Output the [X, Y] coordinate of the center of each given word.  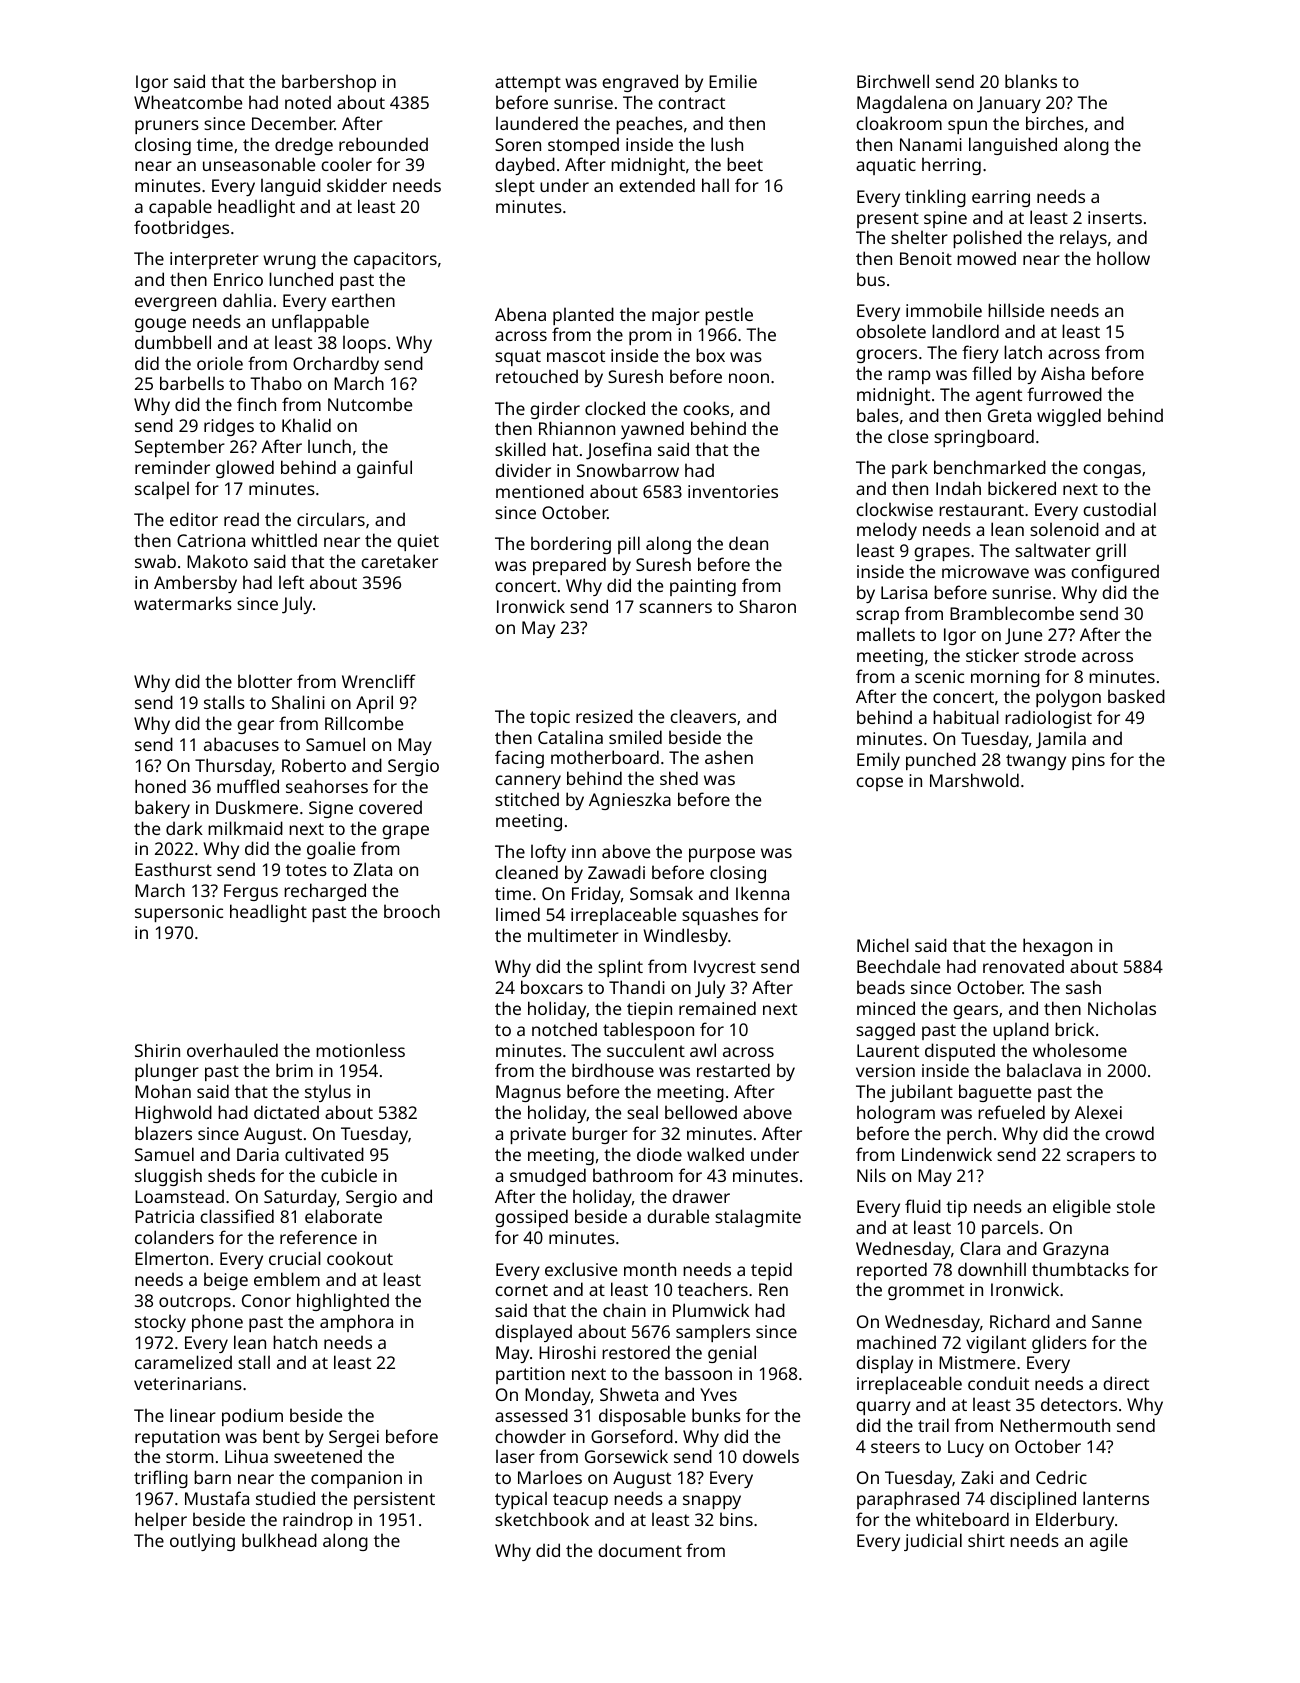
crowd [1129, 1133]
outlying [202, 1542]
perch [969, 1135]
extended [657, 185]
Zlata [372, 869]
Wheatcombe [188, 102]
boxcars [552, 987]
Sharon [767, 606]
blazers [163, 1133]
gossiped [531, 1218]
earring [1001, 198]
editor [194, 519]
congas [1112, 471]
